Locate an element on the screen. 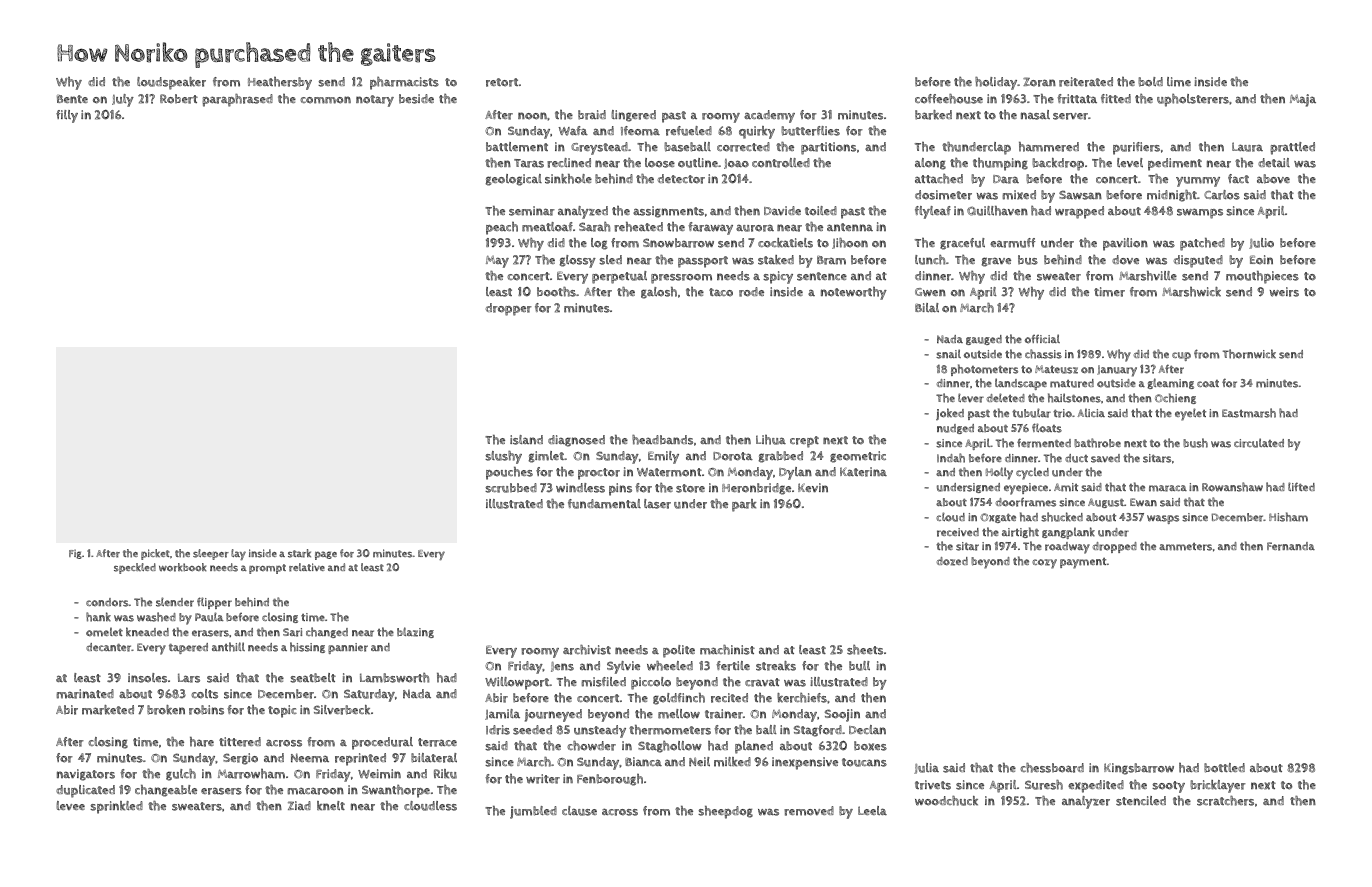 Image resolution: width=1372 pixels, height=887 pixels. Neema is located at coordinates (310, 758).
